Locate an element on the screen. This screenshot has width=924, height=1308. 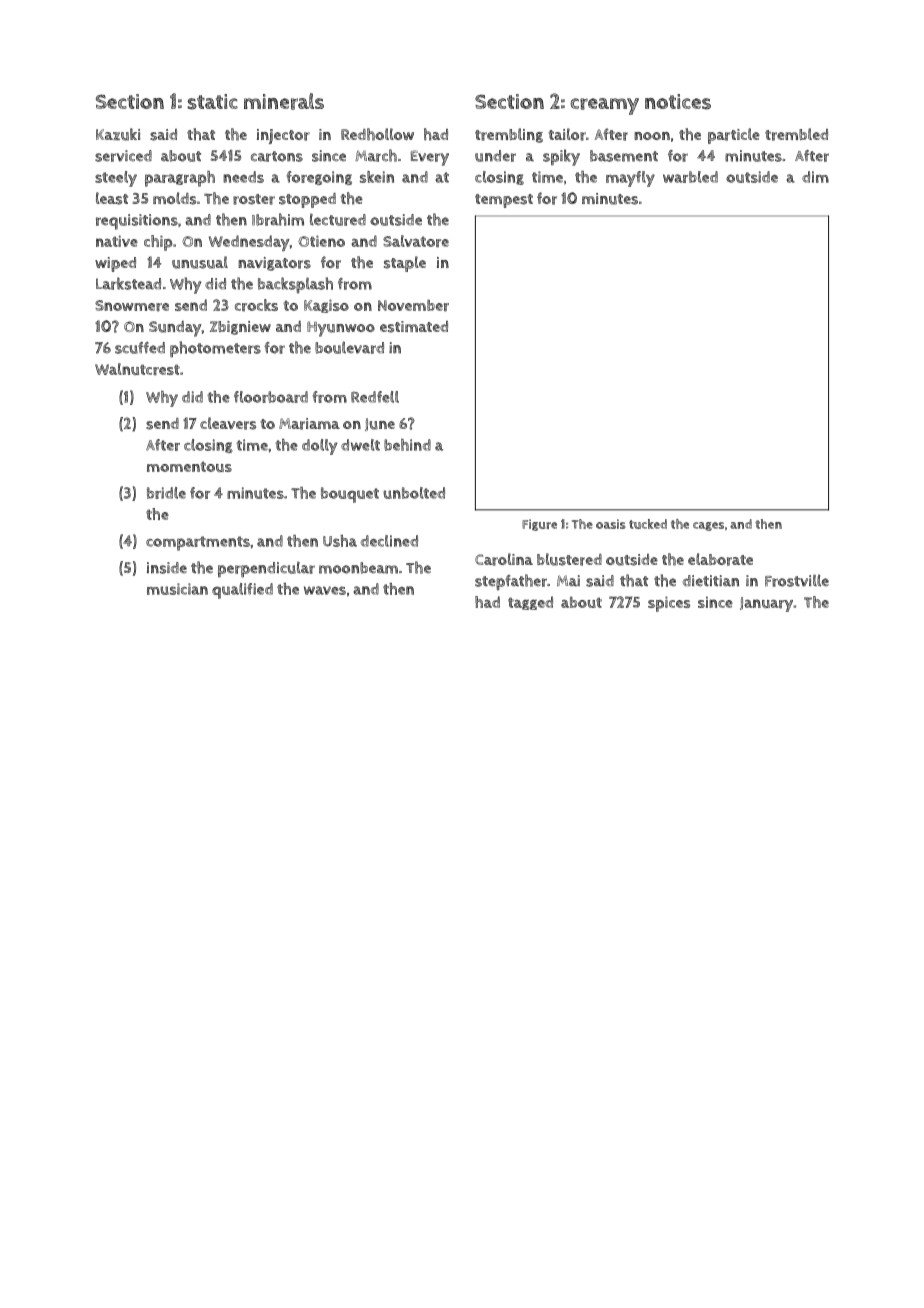
creamy is located at coordinates (605, 106).
